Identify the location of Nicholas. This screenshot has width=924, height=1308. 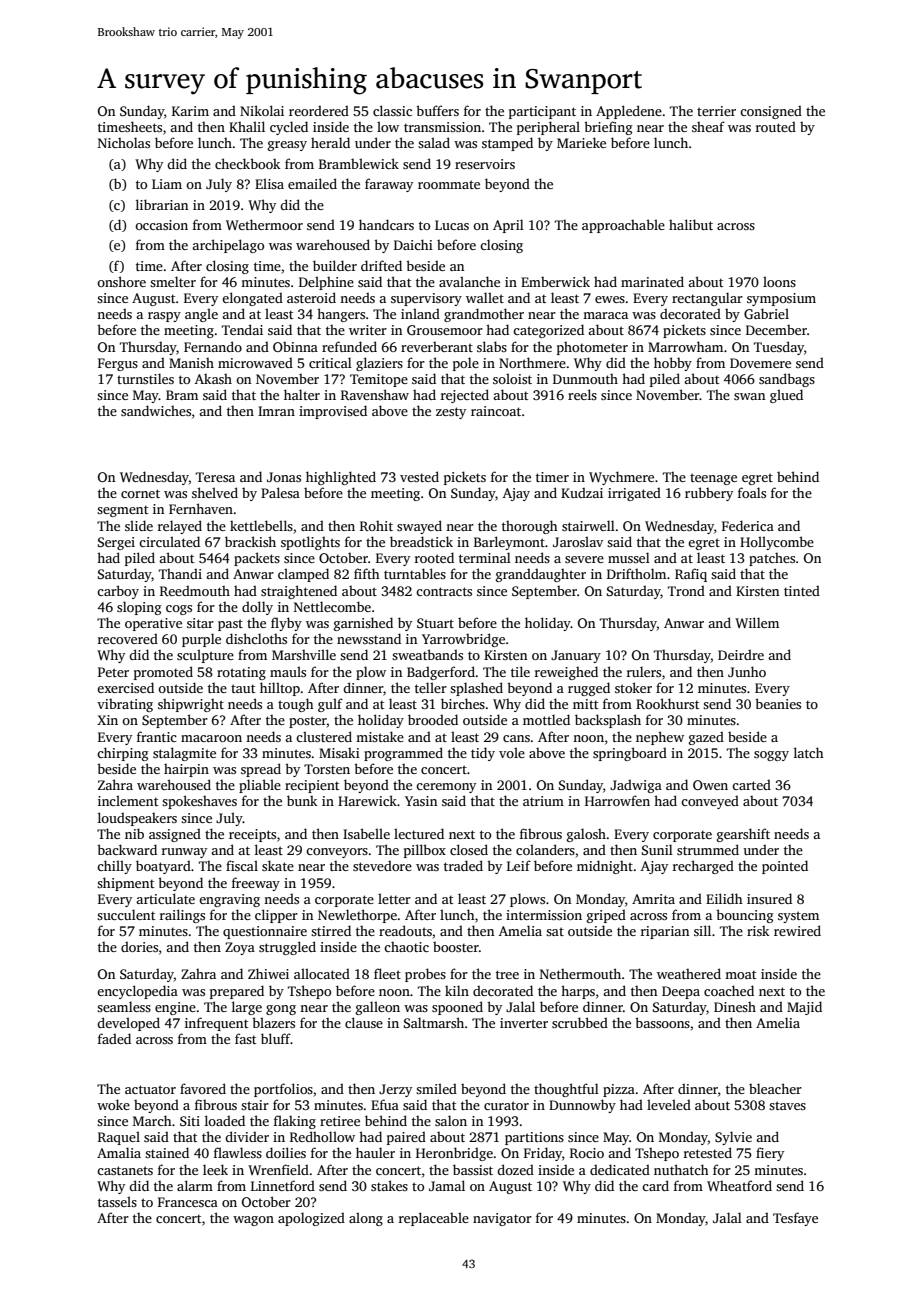
(124, 142).
